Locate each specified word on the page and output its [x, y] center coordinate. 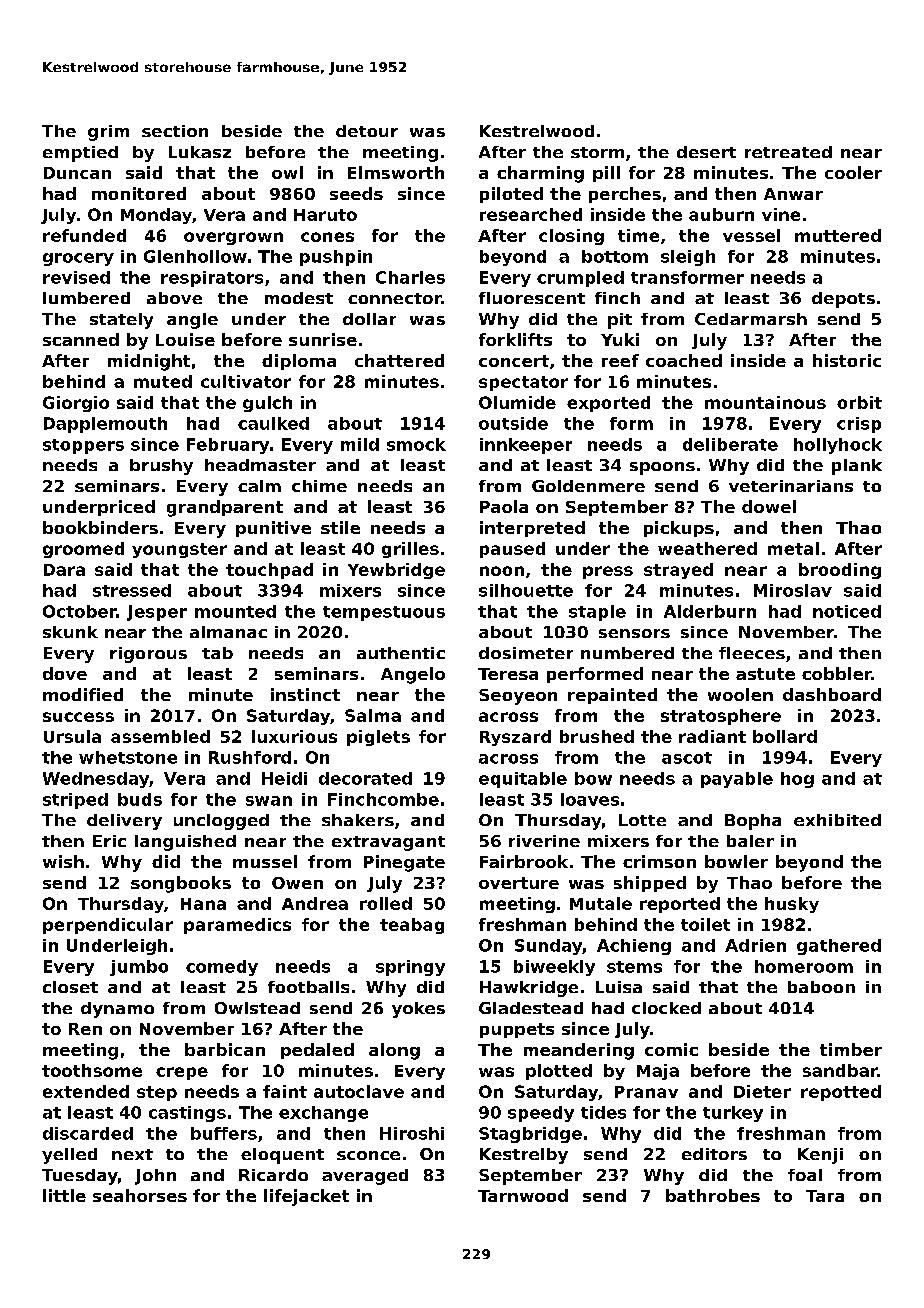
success [78, 717]
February [228, 446]
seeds [356, 193]
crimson [659, 861]
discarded [88, 1133]
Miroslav [793, 590]
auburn [721, 214]
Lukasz [200, 152]
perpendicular [108, 926]
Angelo [413, 675]
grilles [410, 550]
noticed [847, 611]
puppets [517, 1030]
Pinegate [404, 863]
